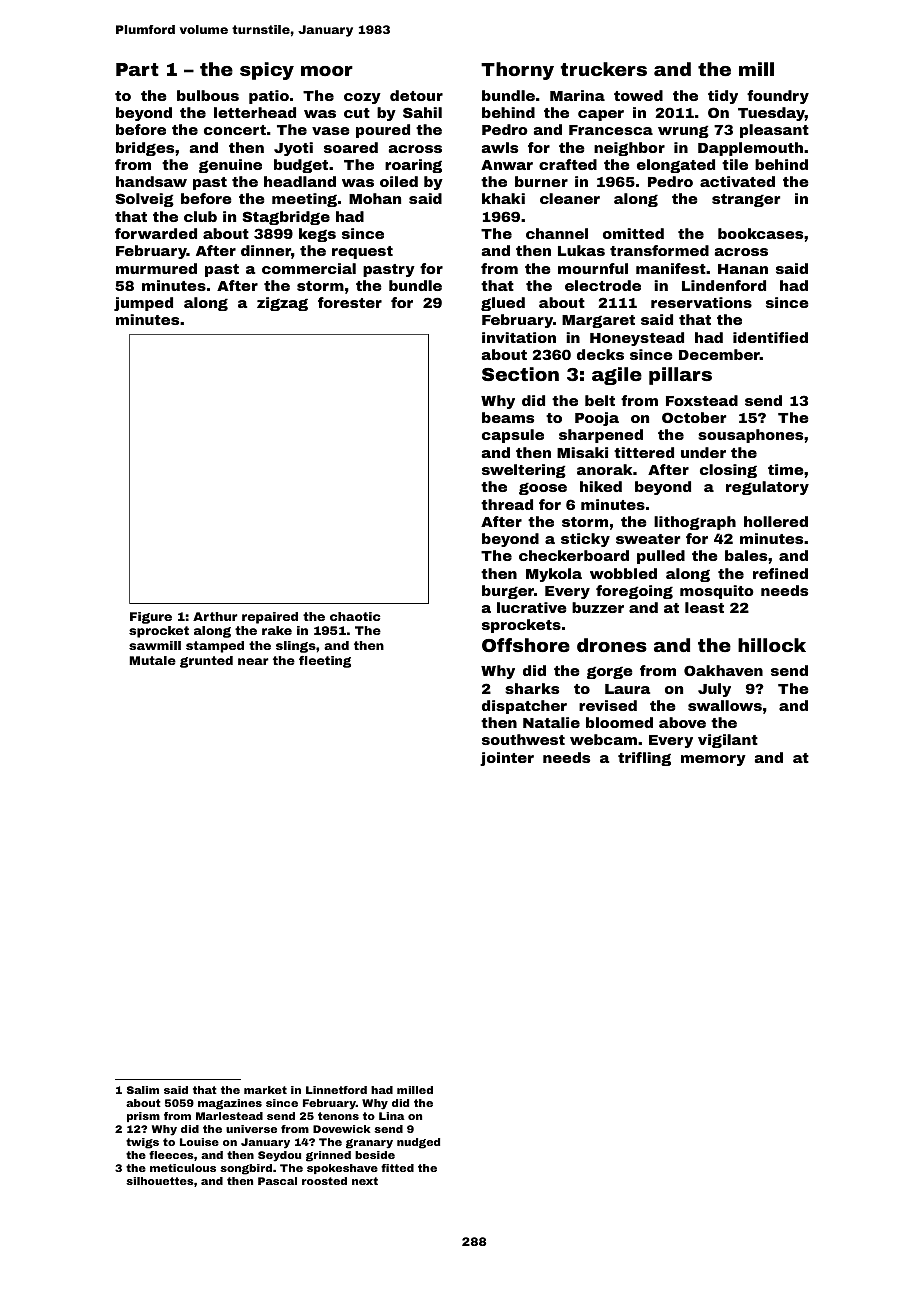 The image size is (924, 1308). Describe the element at coordinates (774, 131) in the page. I see `pleasant` at that location.
